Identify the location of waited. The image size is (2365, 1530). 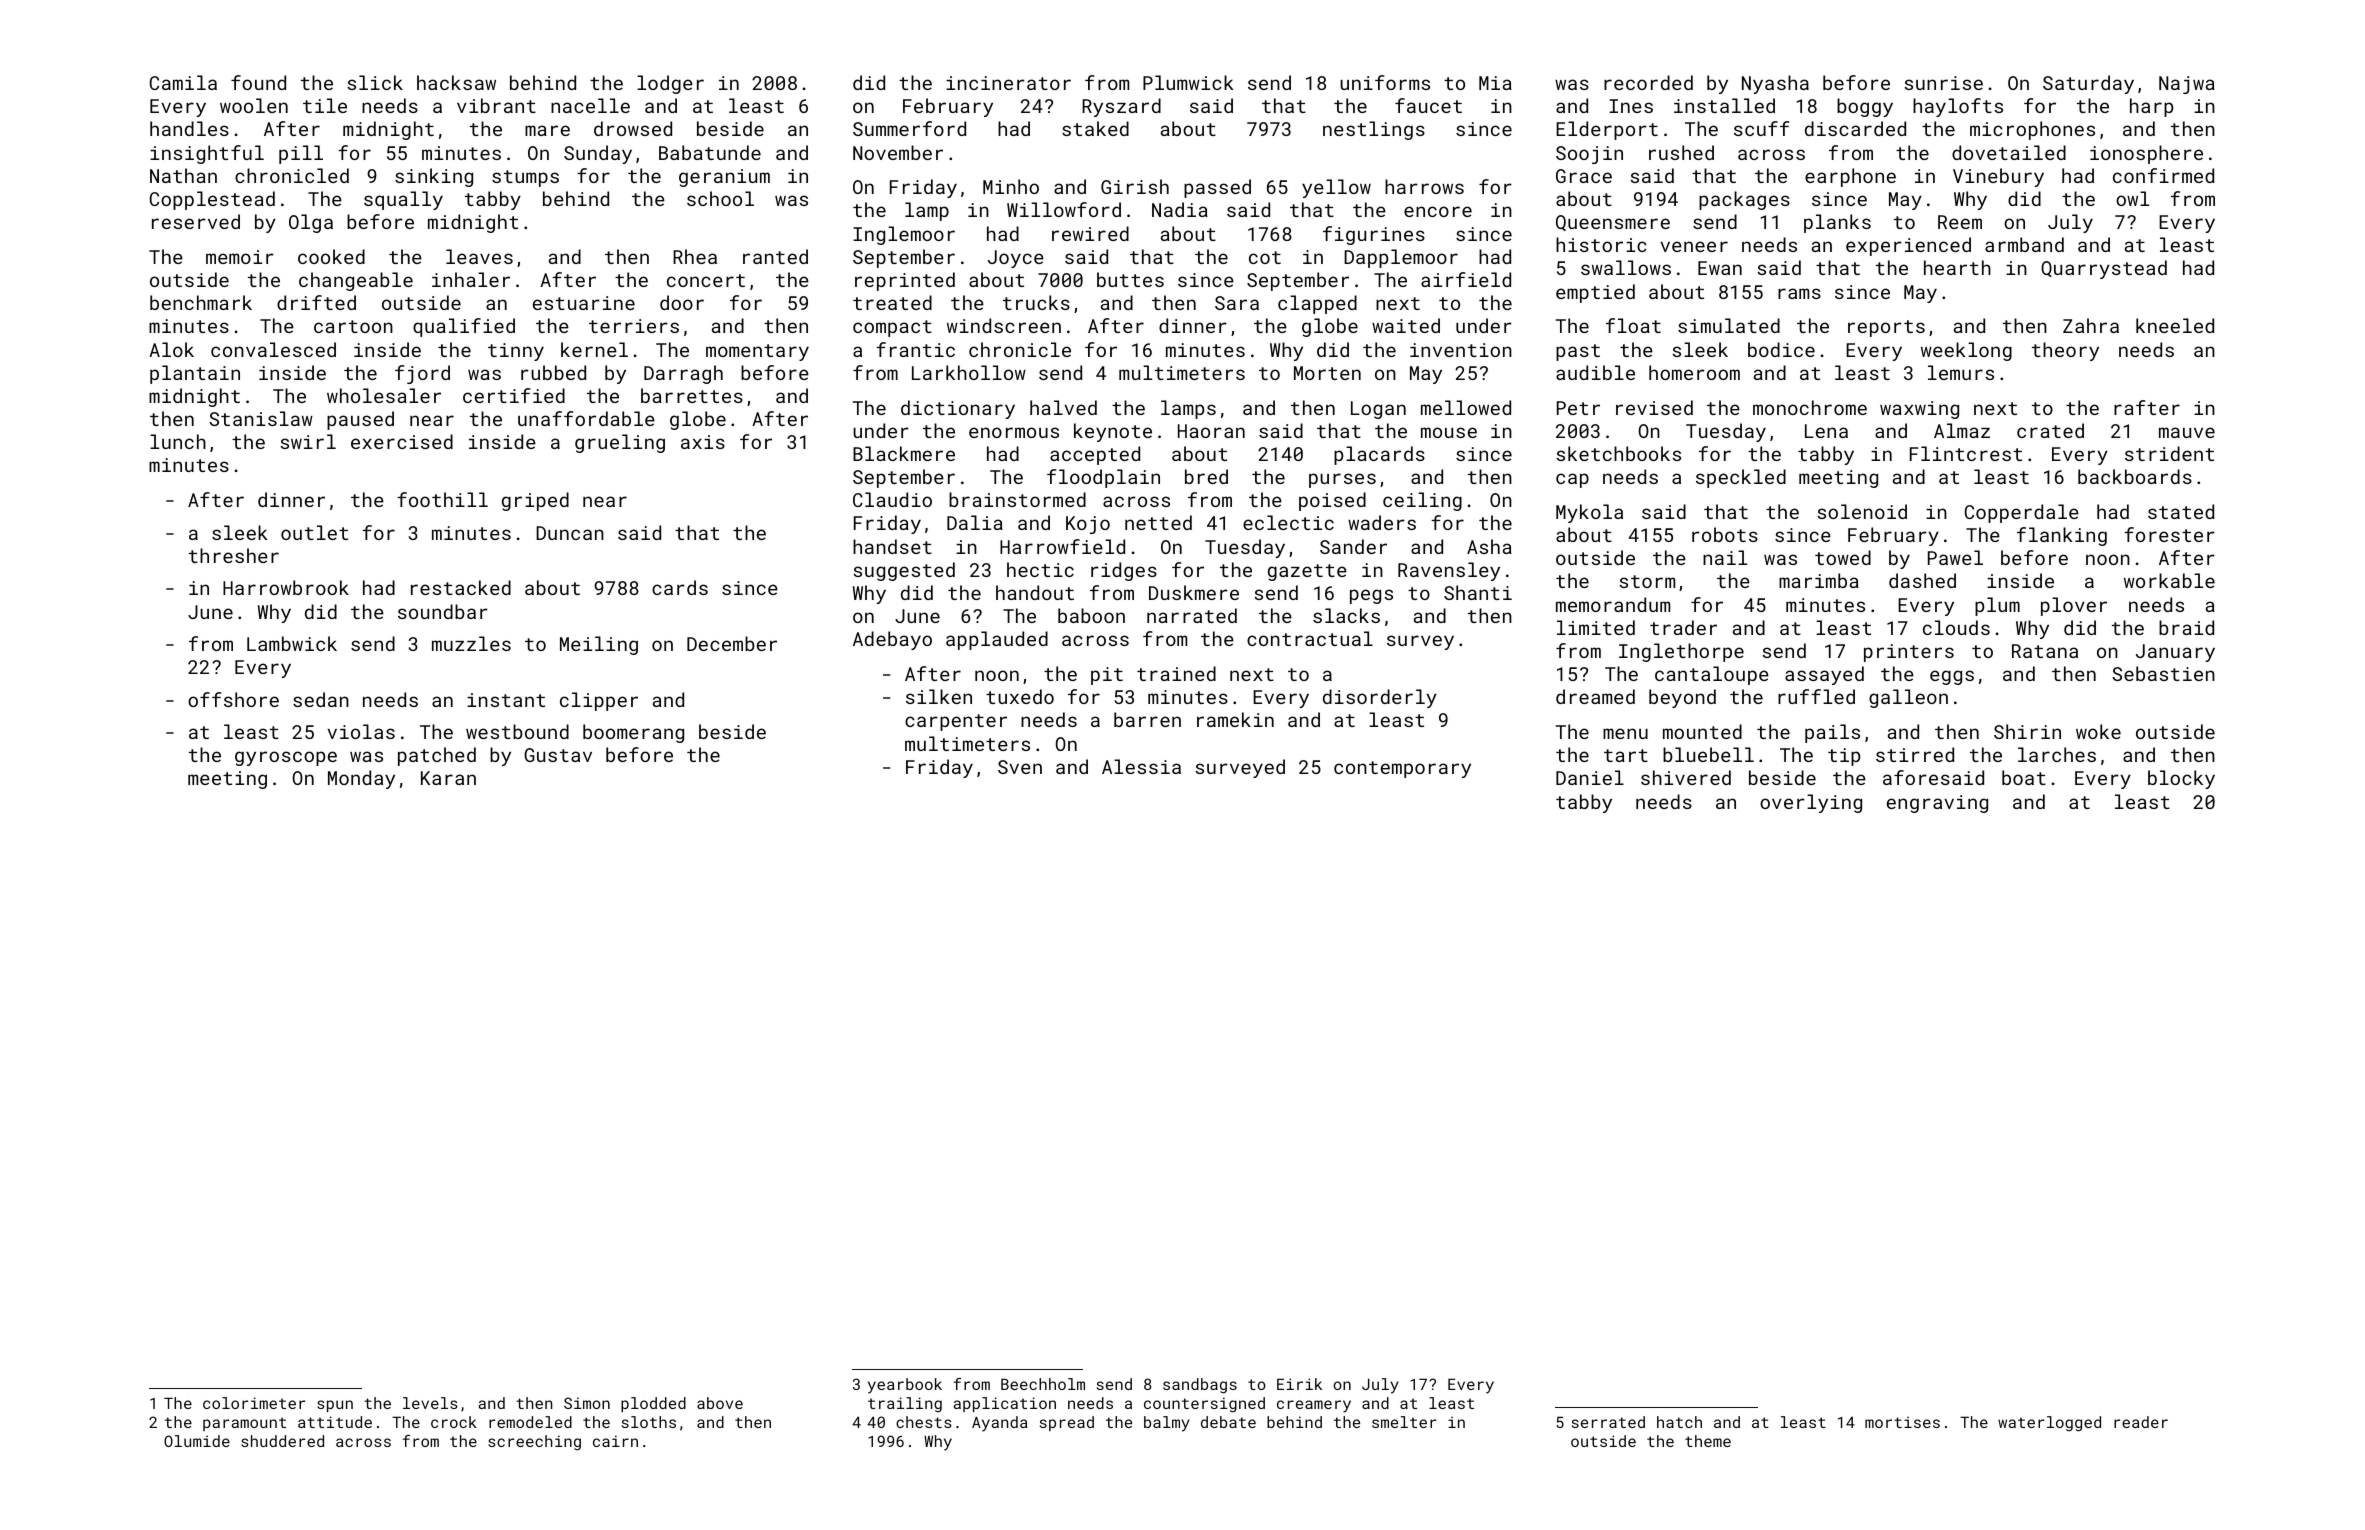
(1406, 325).
